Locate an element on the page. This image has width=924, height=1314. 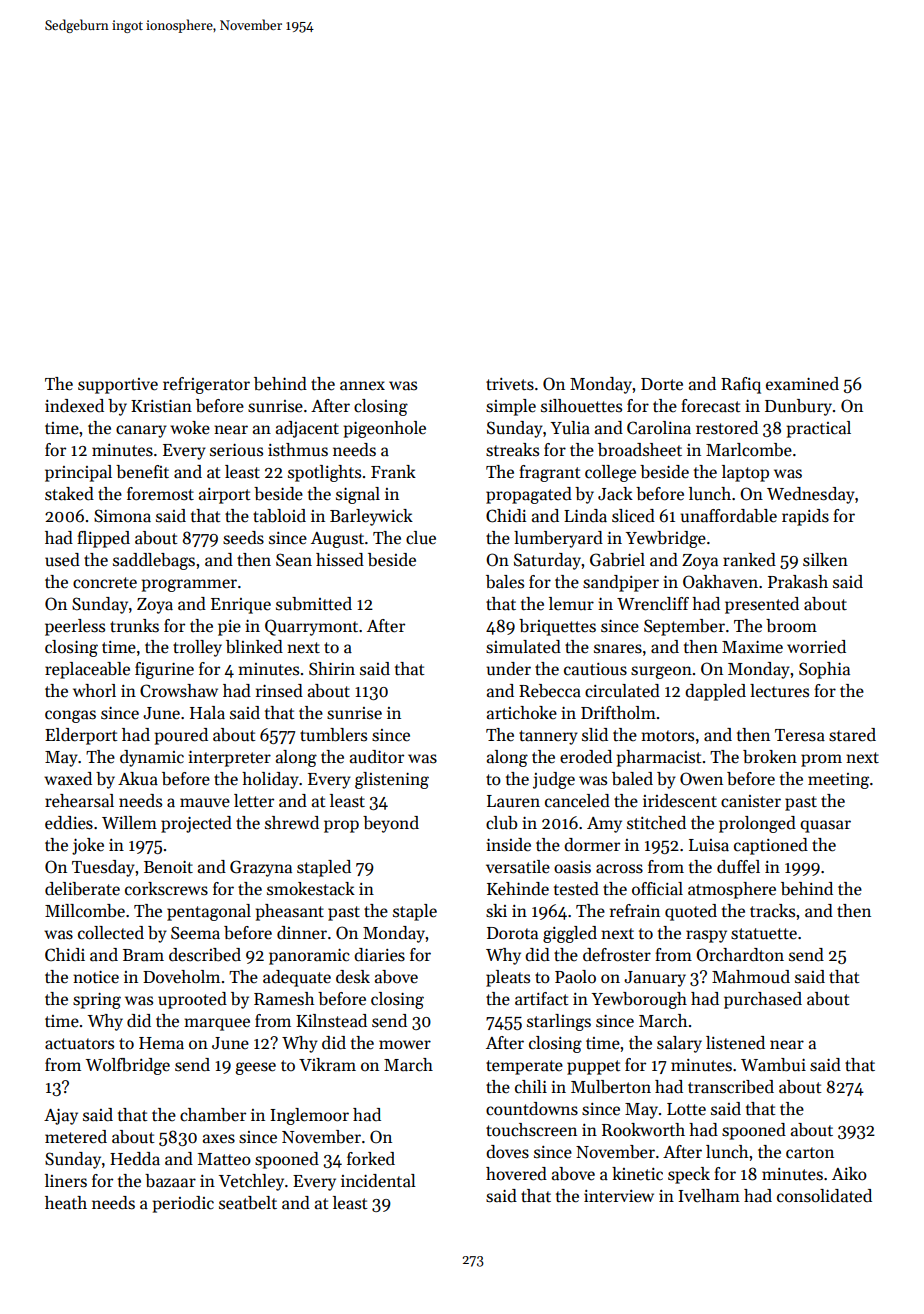
saddlebags is located at coordinates (154, 561).
